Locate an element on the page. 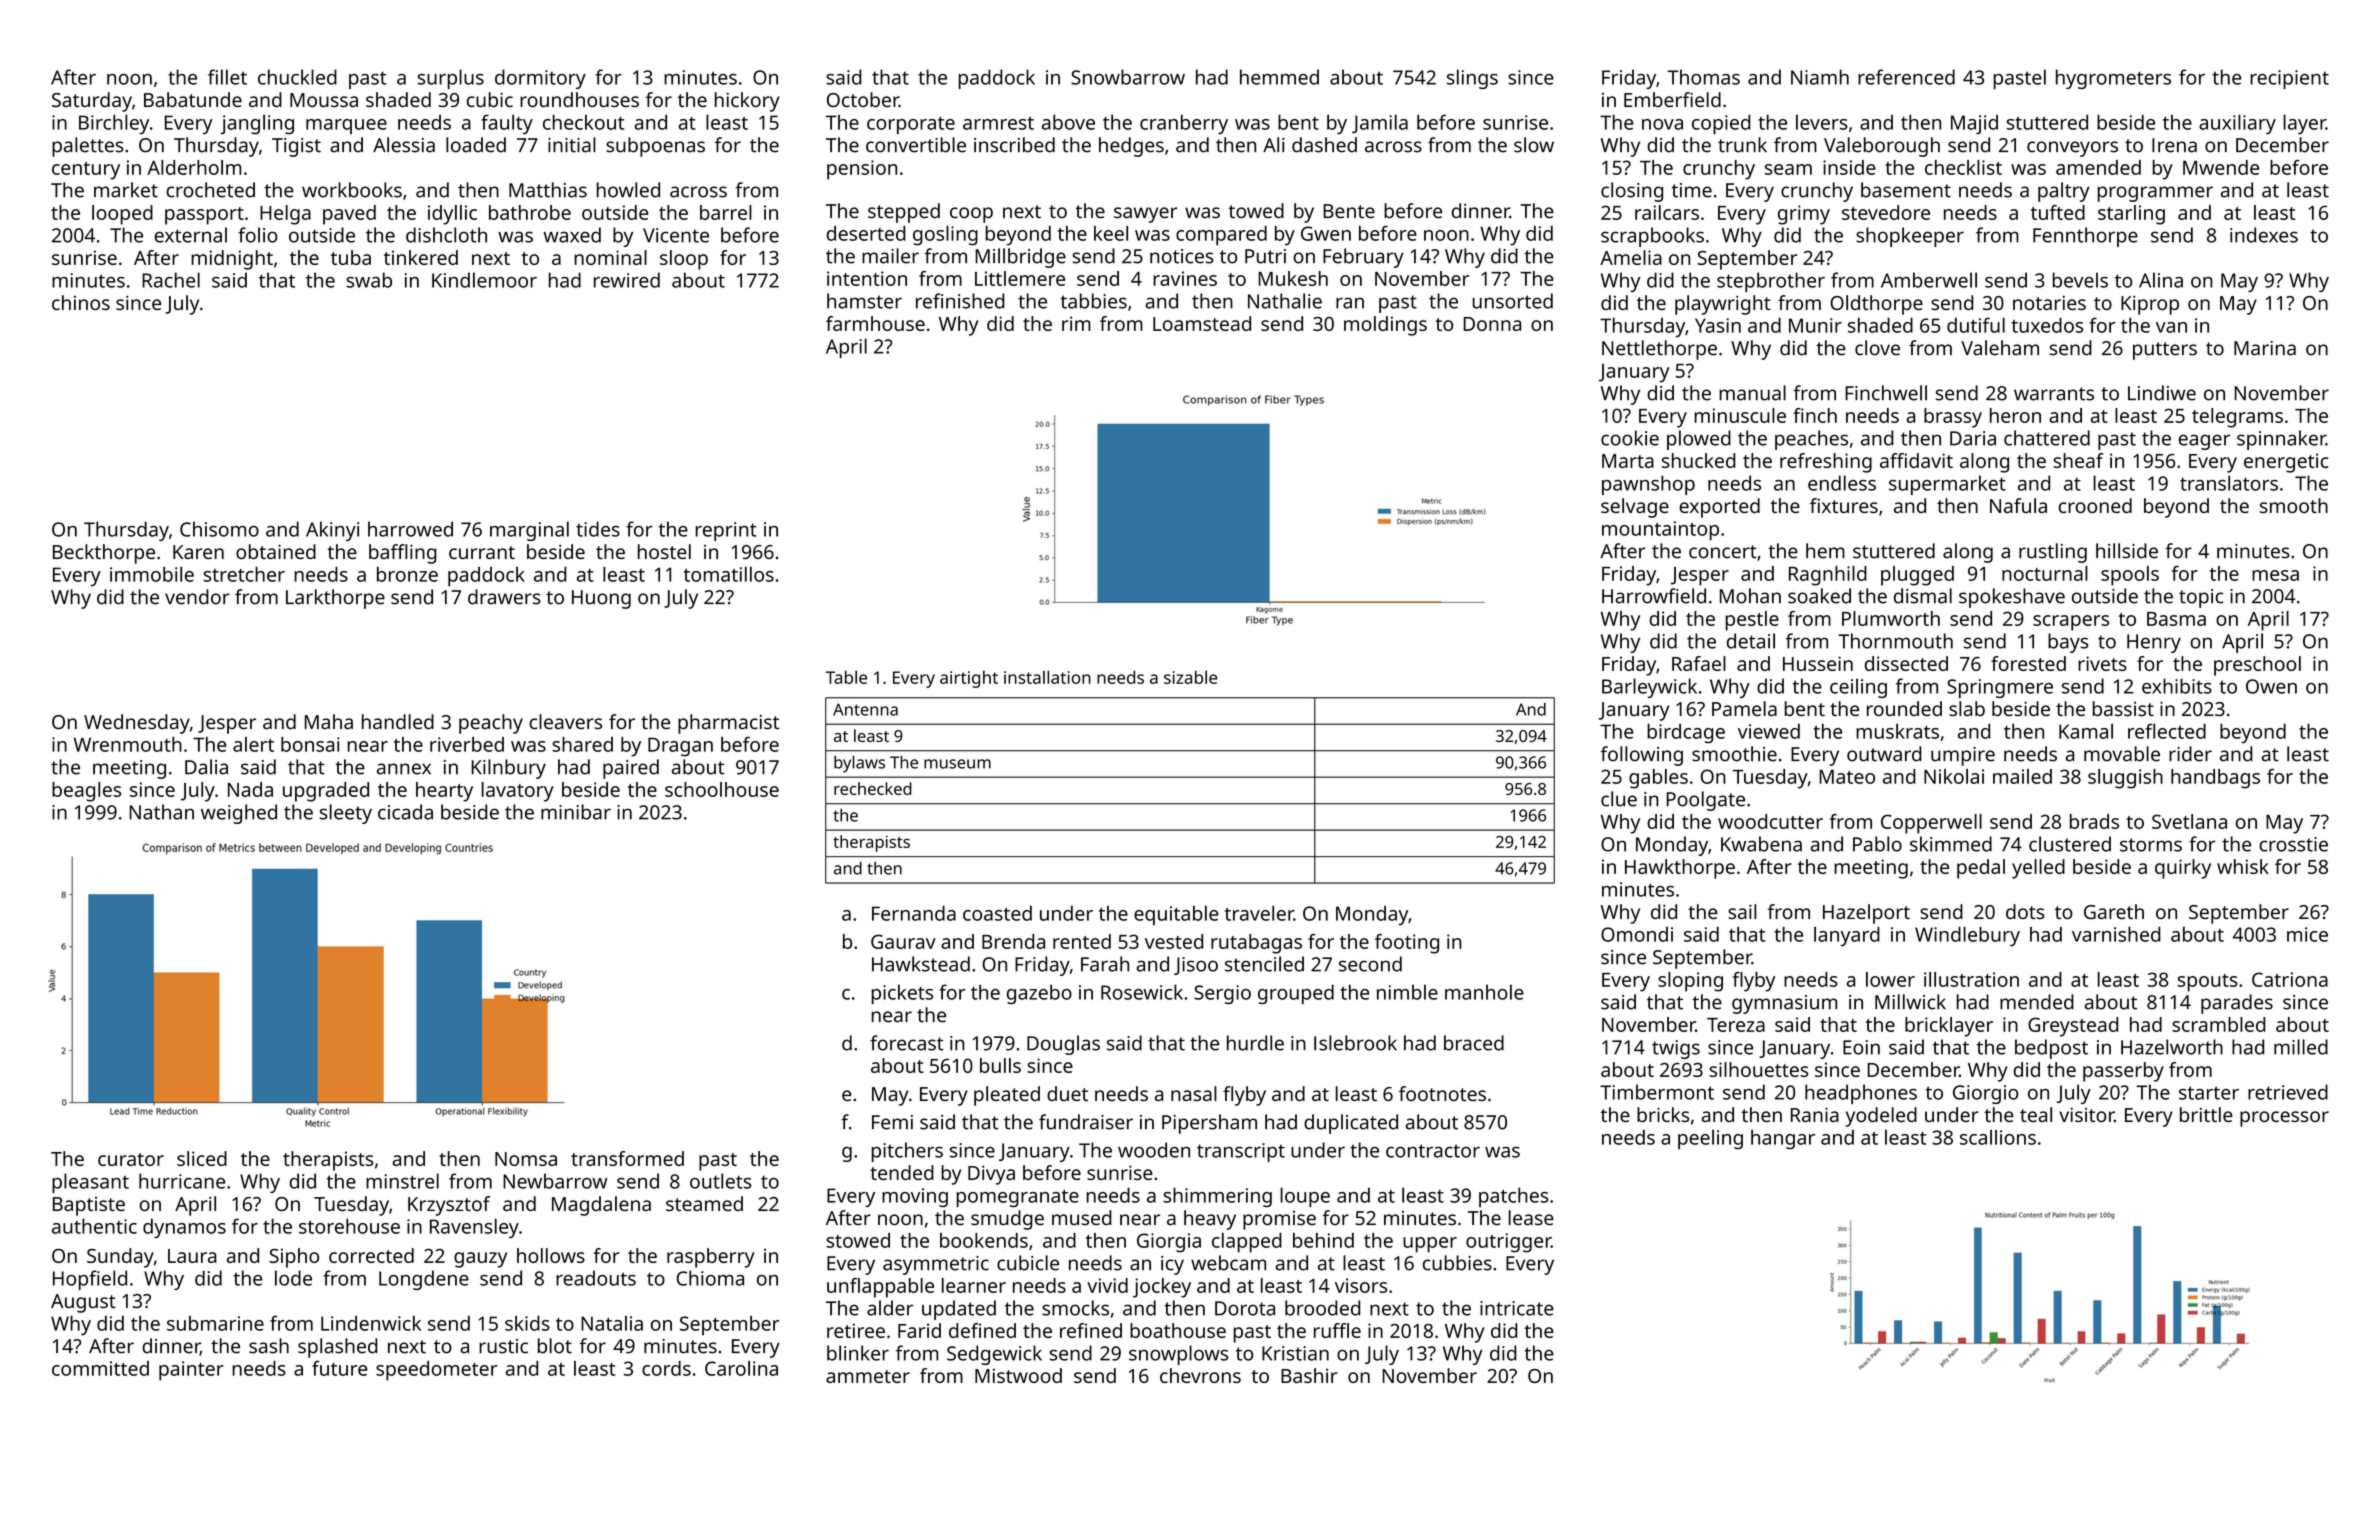 The width and height of the page is (2380, 1540). installation is located at coordinates (1047, 677).
